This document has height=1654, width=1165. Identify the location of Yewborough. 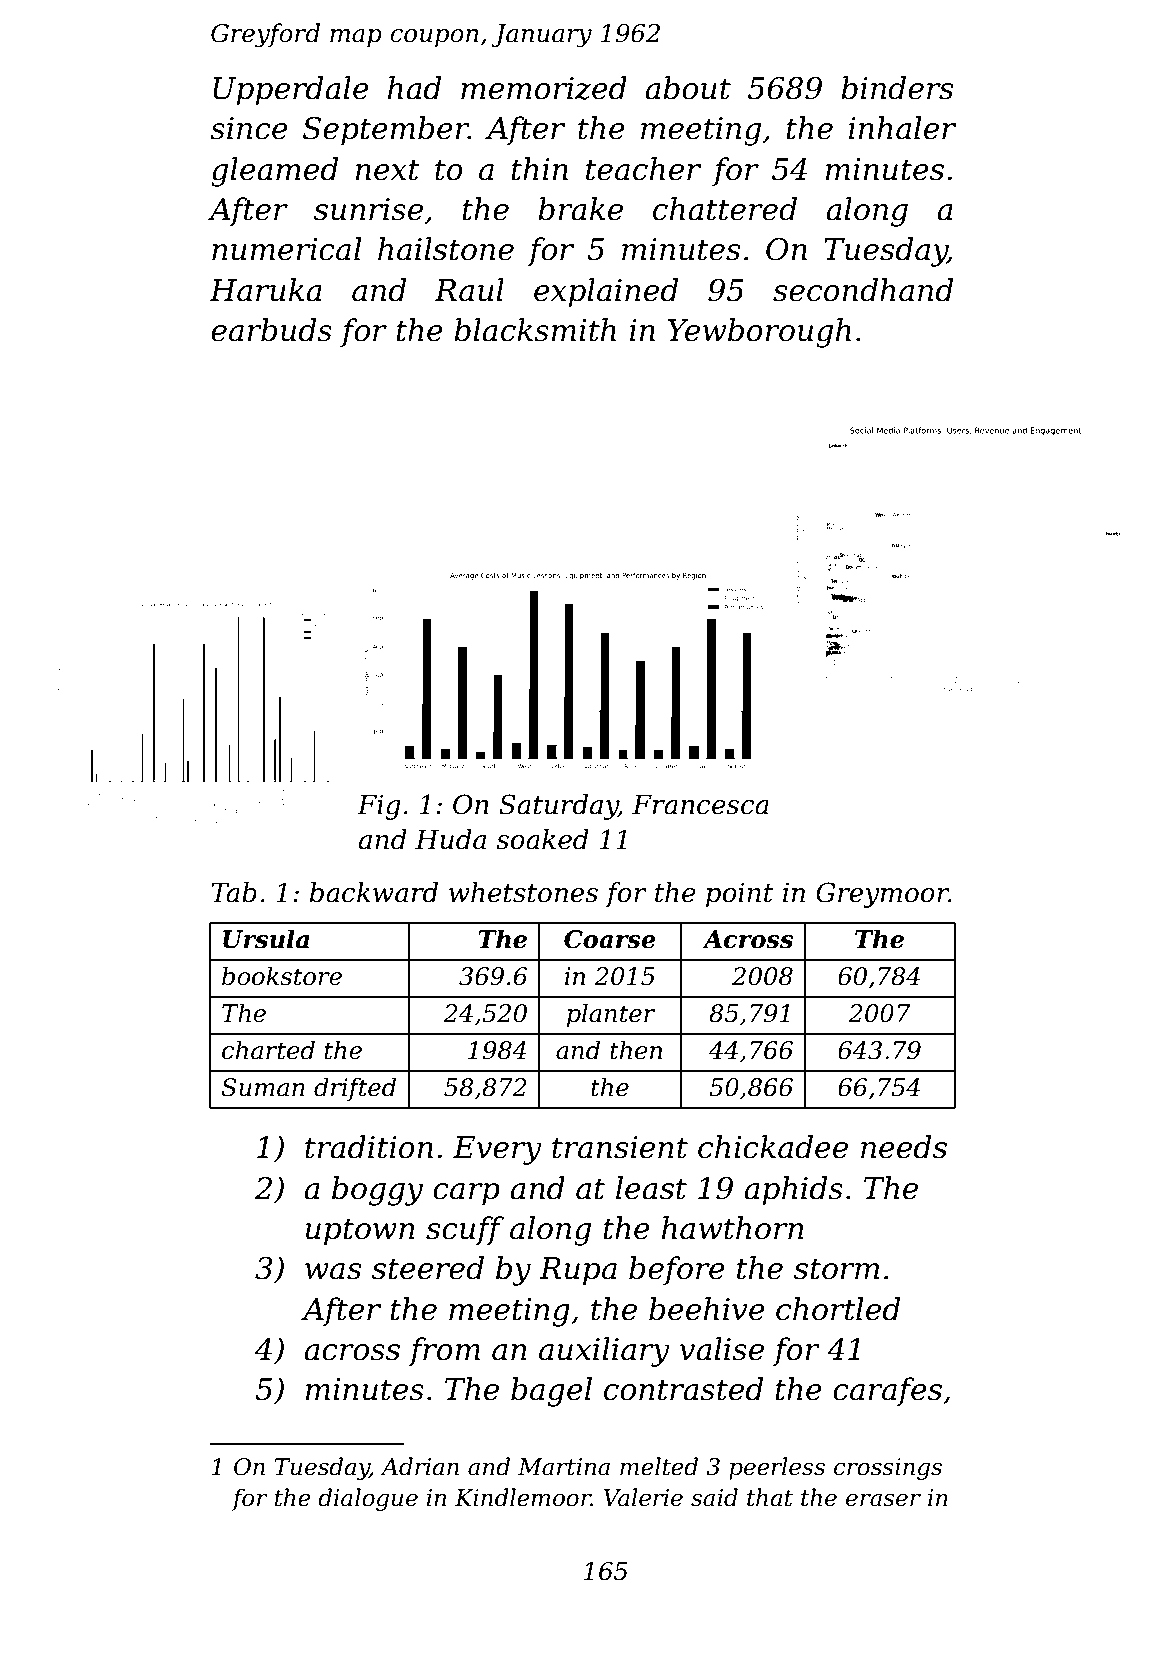
(759, 333).
